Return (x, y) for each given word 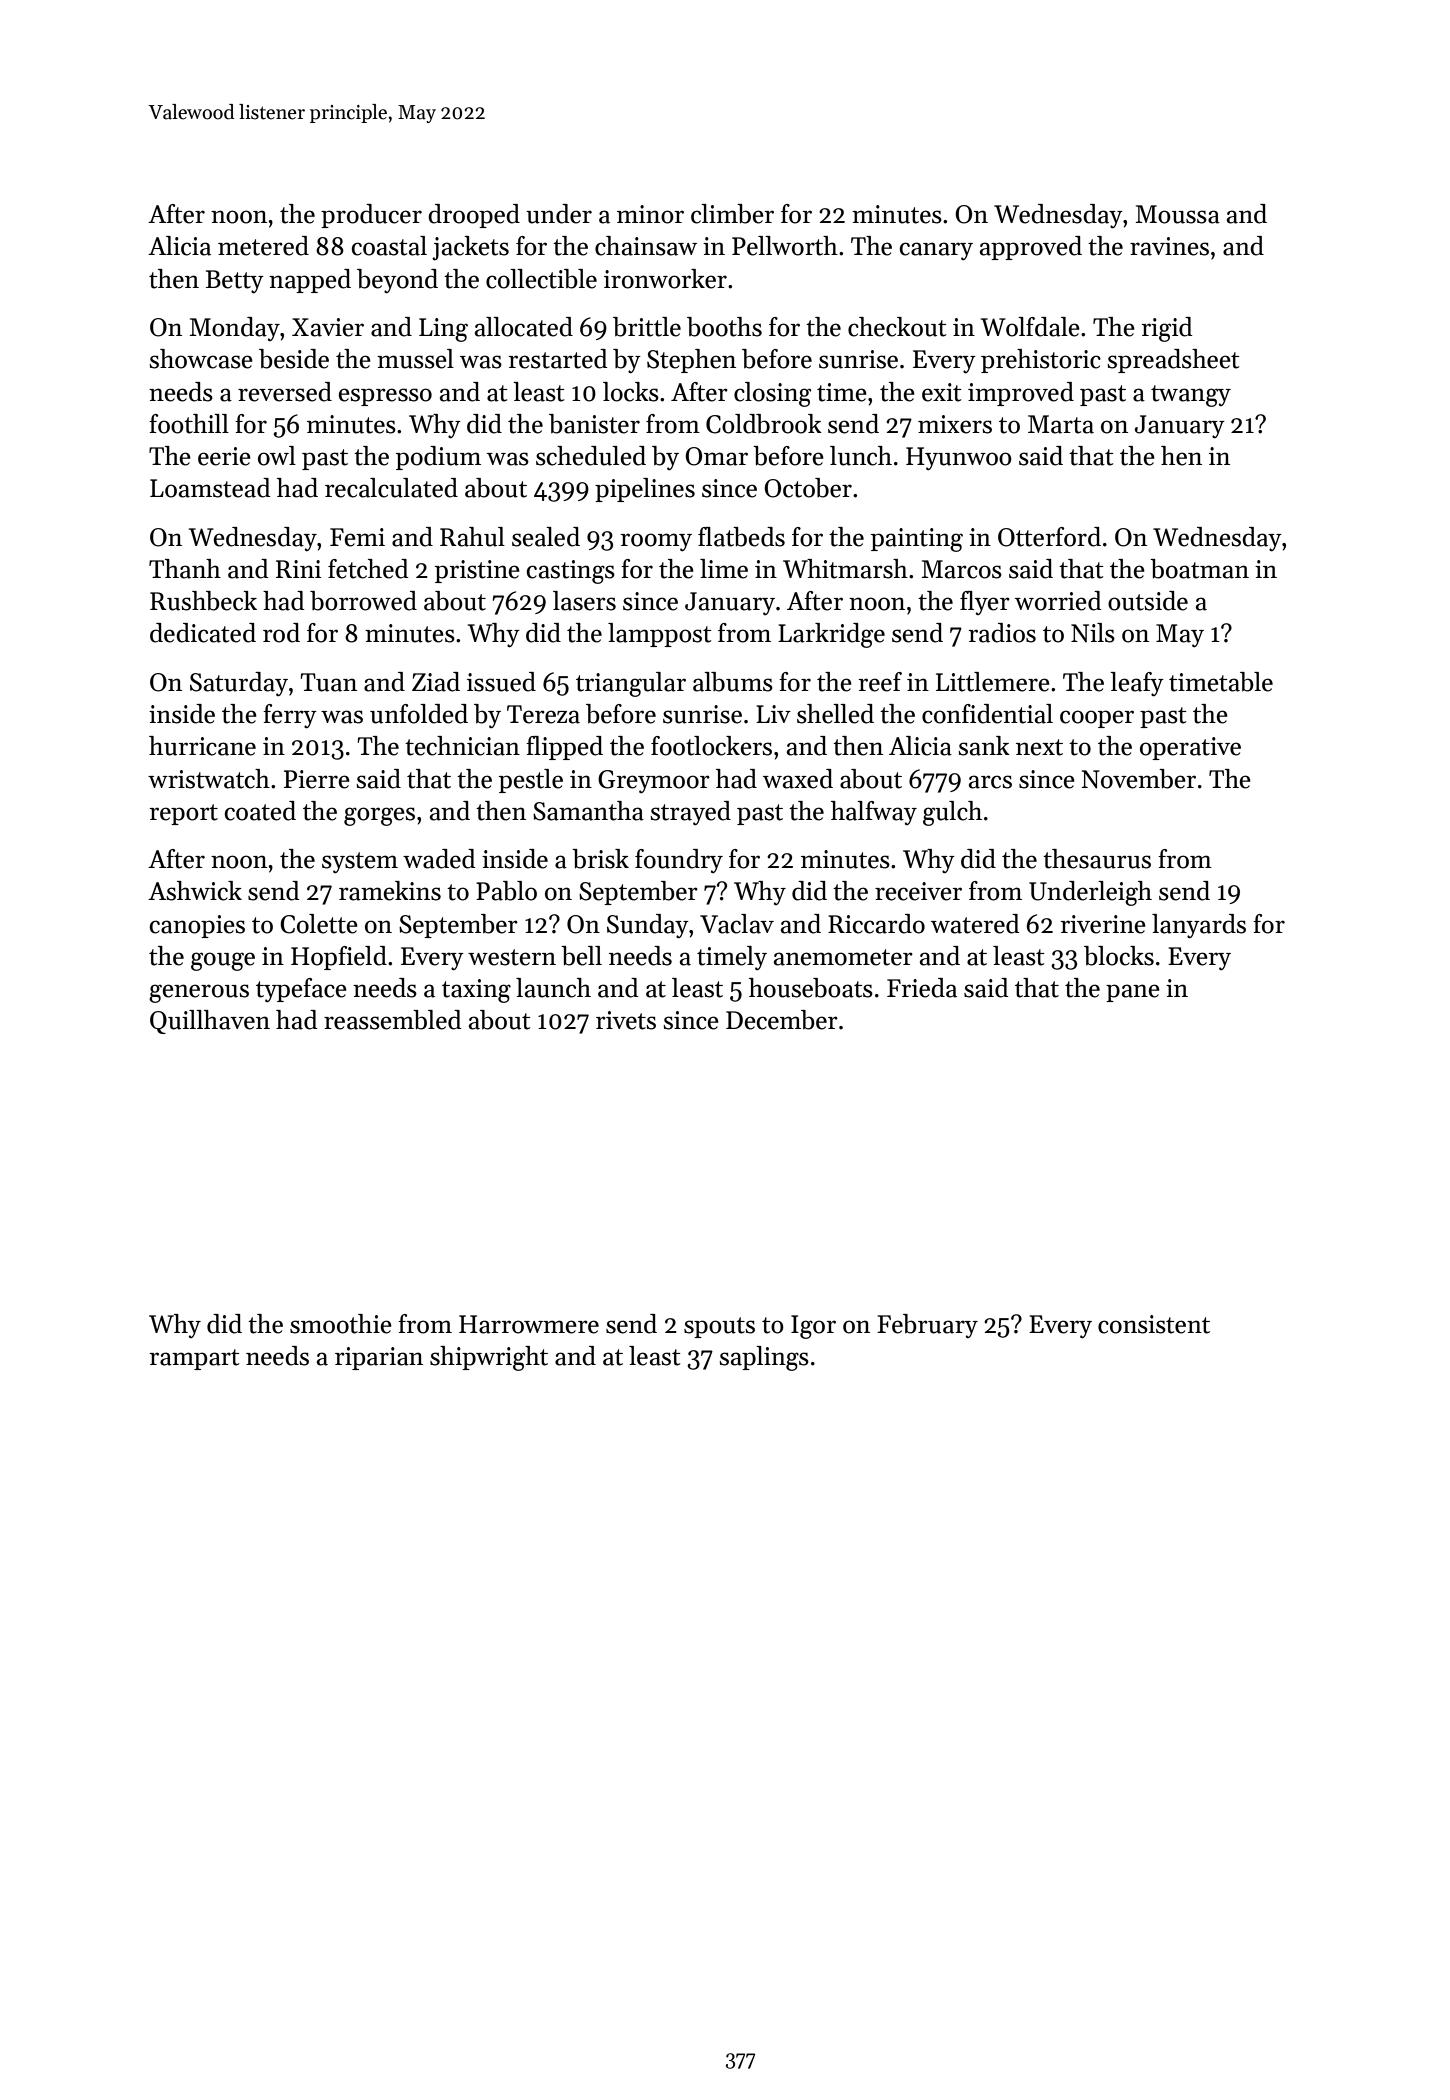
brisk (600, 859)
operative (1190, 748)
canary (936, 251)
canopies (197, 926)
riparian (379, 1358)
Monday (234, 329)
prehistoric (1041, 361)
